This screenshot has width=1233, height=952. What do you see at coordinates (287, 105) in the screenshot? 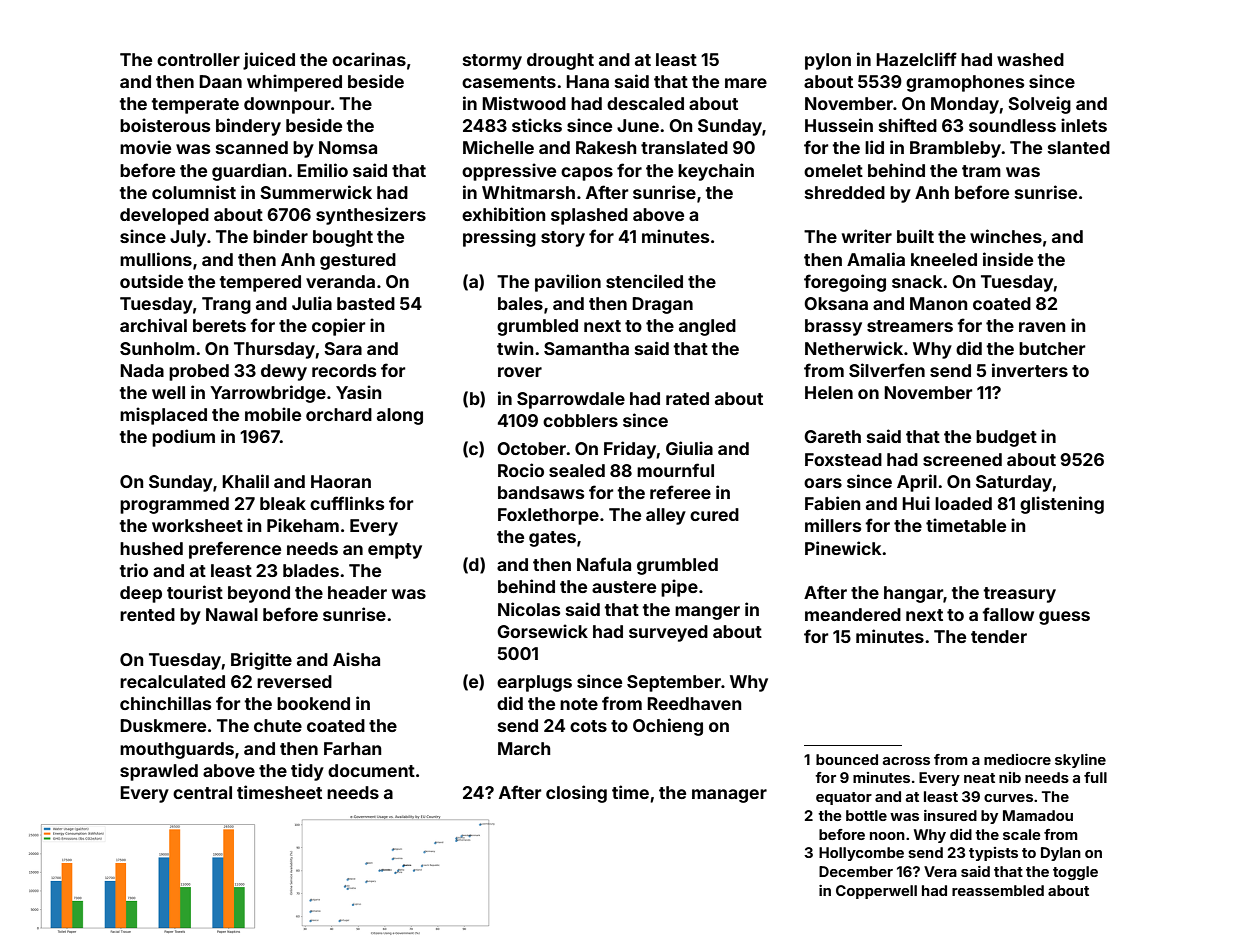
I see `downpour` at bounding box center [287, 105].
